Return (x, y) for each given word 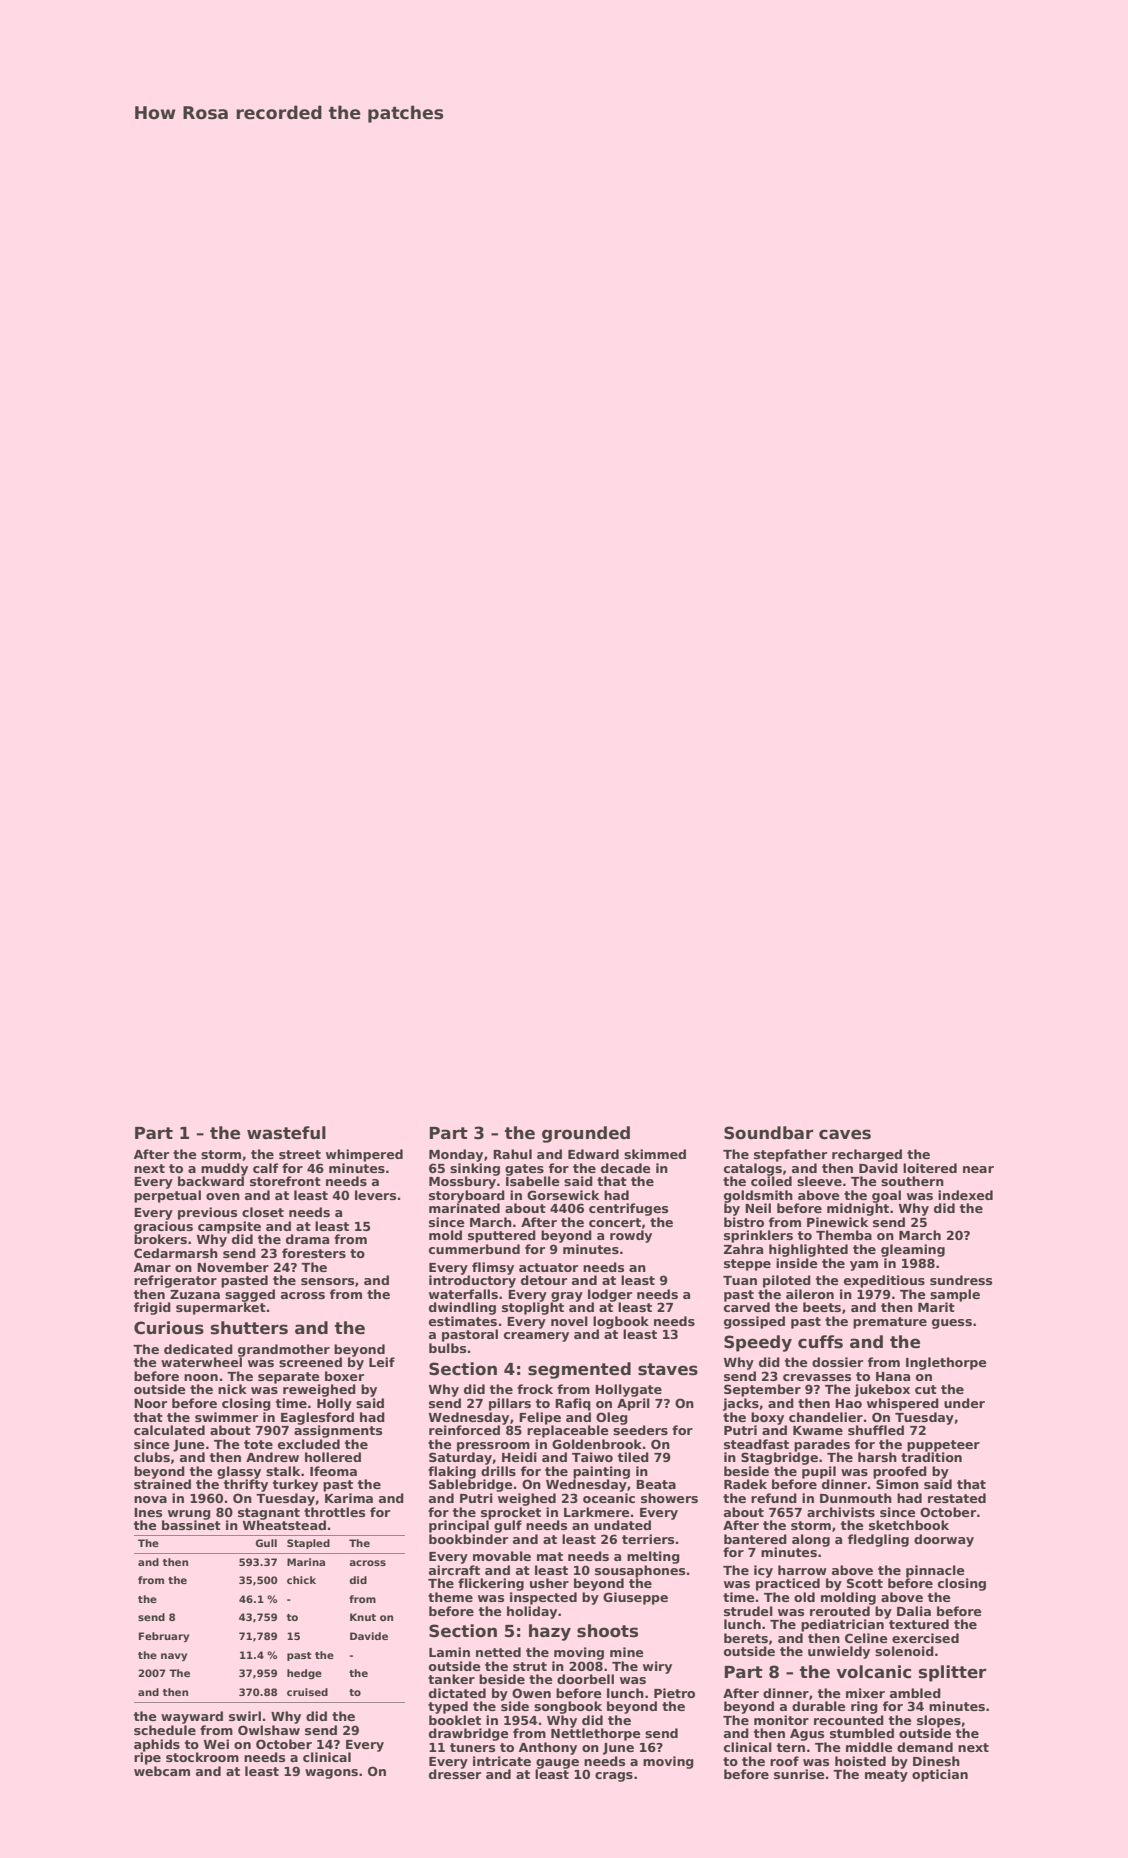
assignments (338, 1431)
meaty (886, 1776)
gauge (557, 1764)
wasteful (286, 1133)
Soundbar (768, 1133)
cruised (307, 1692)
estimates (463, 1321)
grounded (586, 1134)
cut (926, 1389)
